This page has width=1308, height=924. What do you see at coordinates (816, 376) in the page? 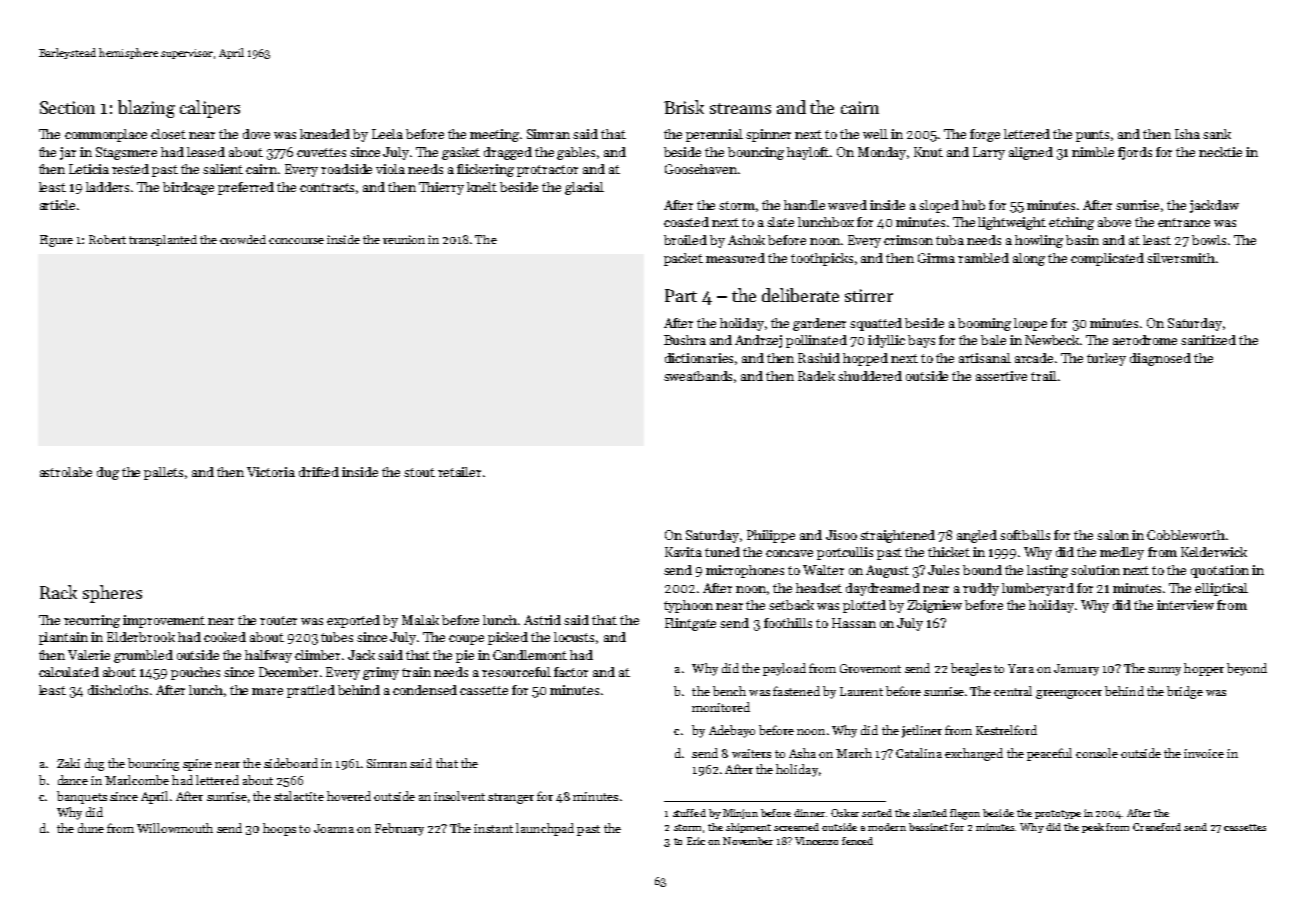
I see `Radek` at bounding box center [816, 376].
